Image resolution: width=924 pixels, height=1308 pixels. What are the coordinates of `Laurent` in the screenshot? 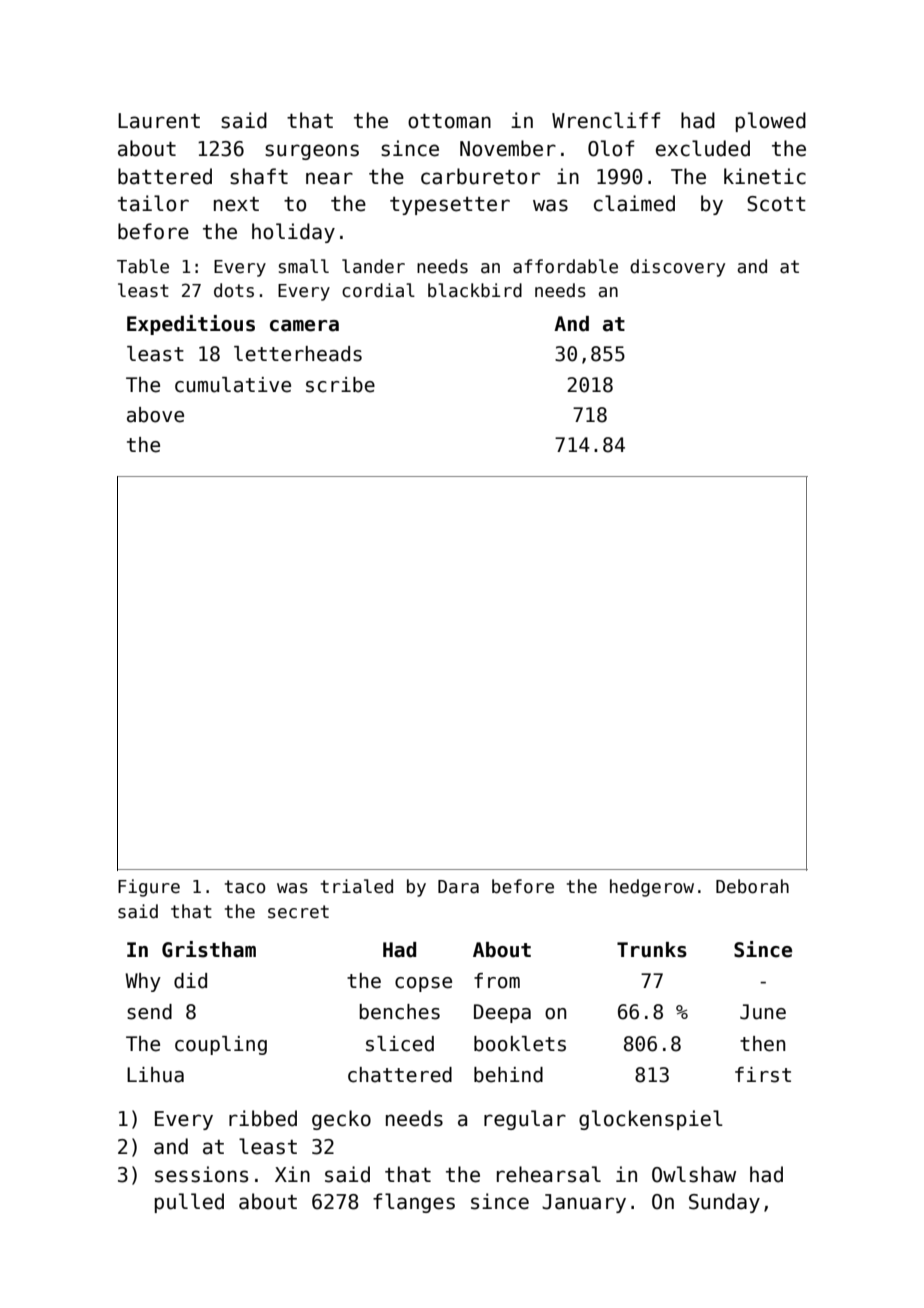 It's located at (159, 121).
